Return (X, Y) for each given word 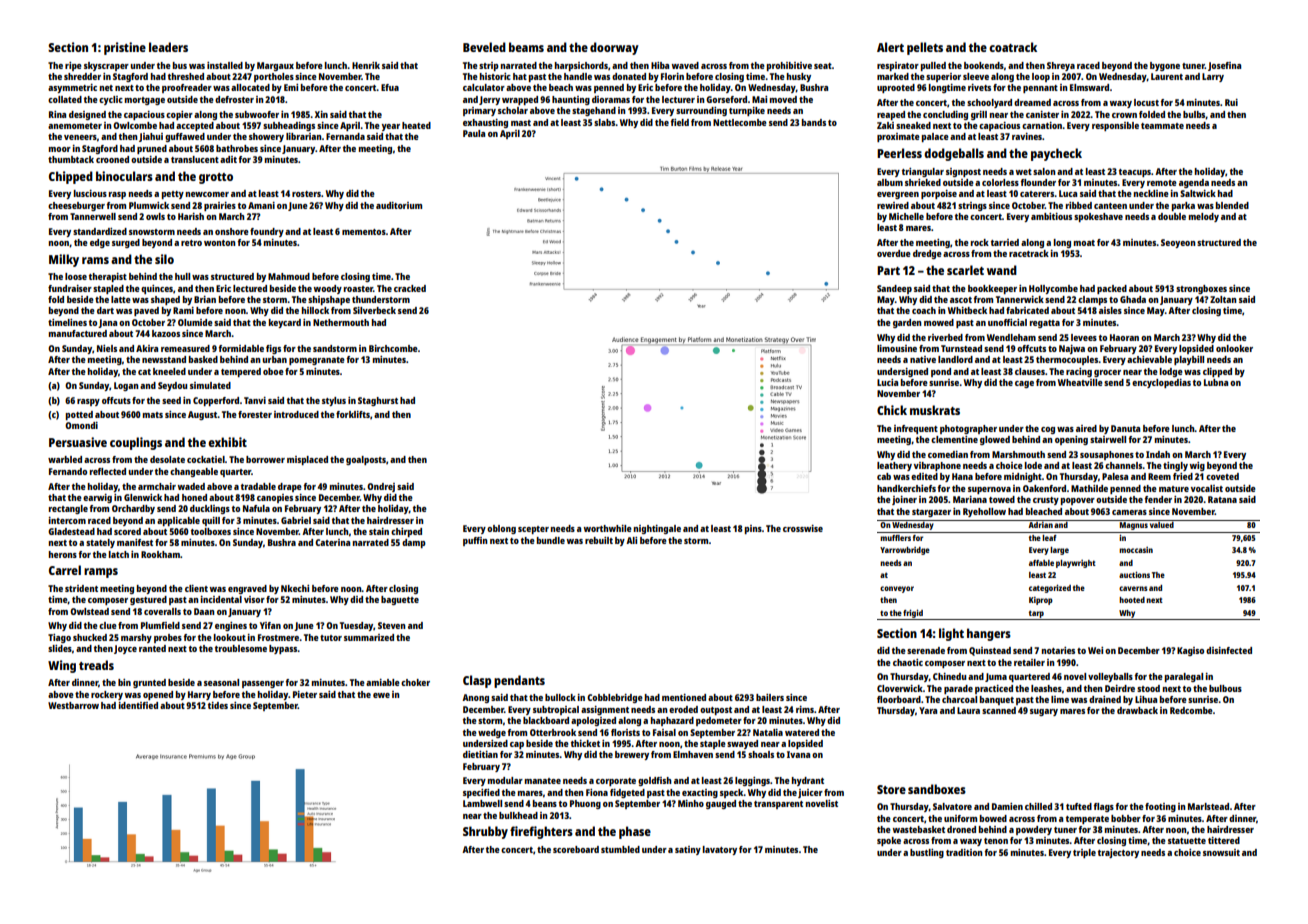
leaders (168, 47)
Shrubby (485, 832)
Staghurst (378, 401)
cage (1024, 384)
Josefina (1224, 66)
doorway (614, 48)
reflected (108, 471)
